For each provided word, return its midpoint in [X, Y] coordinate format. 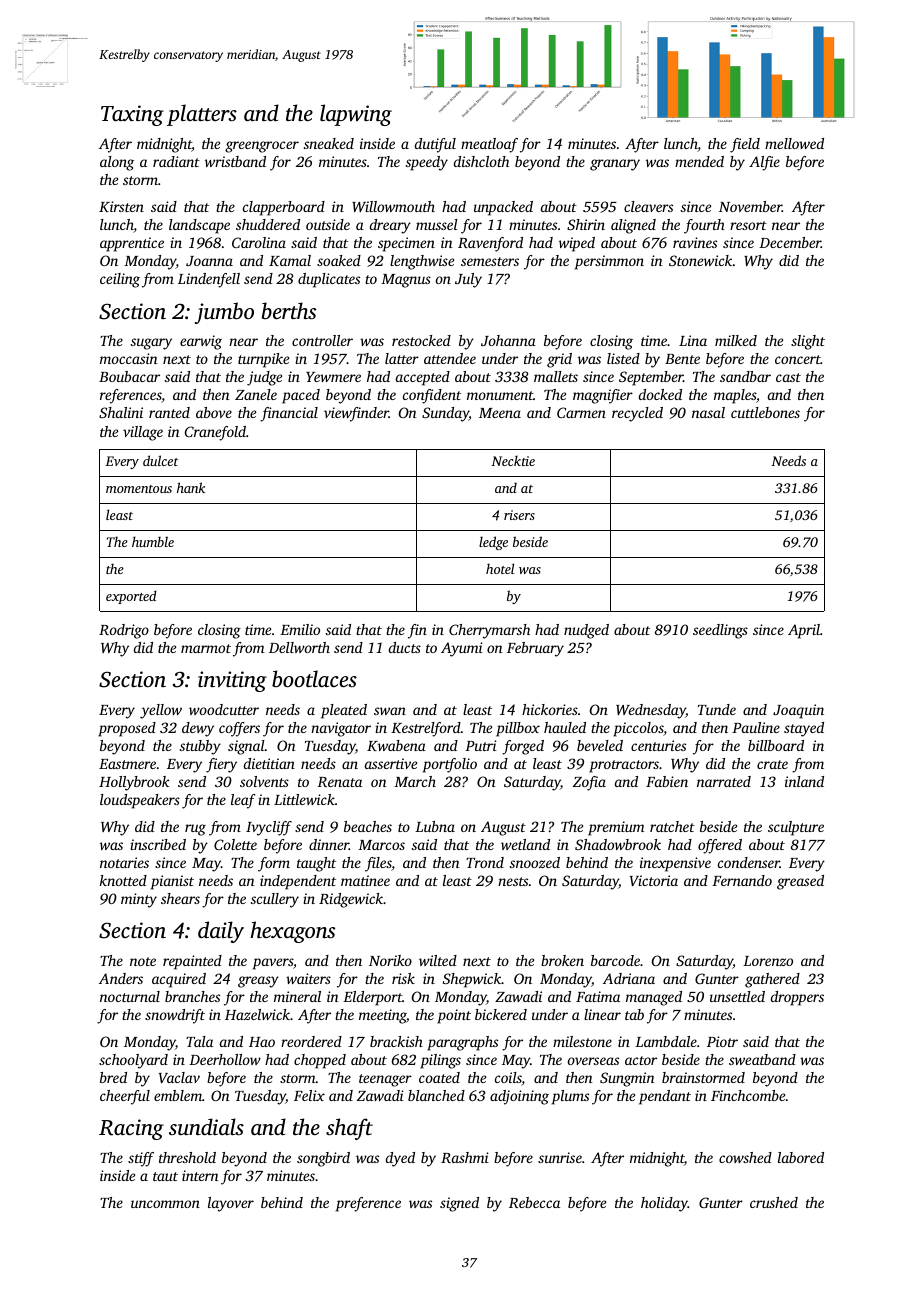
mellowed [794, 143]
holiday [664, 1204]
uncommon [165, 1204]
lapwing [356, 115]
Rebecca [534, 1202]
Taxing [132, 115]
